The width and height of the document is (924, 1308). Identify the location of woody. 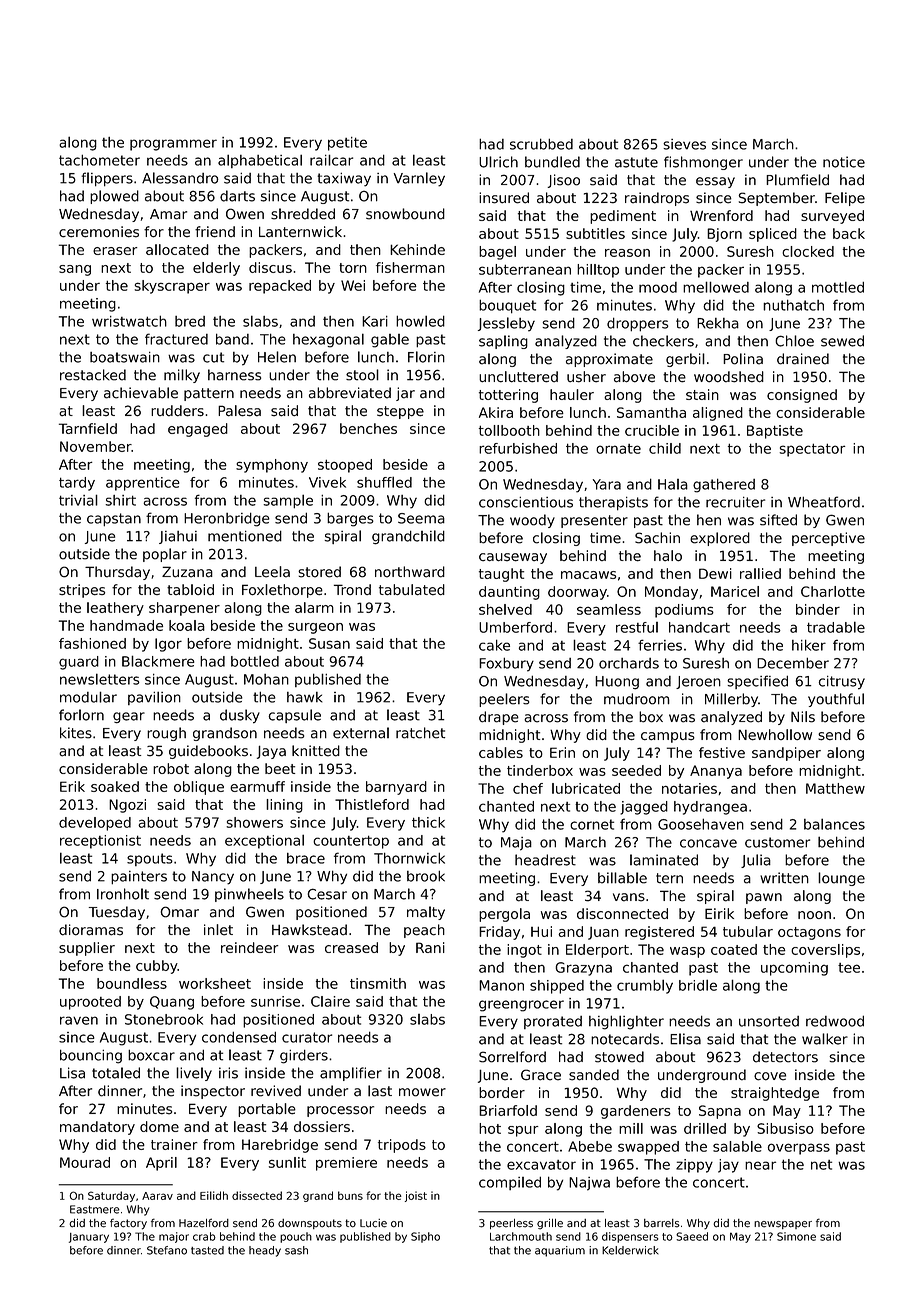
(532, 521).
